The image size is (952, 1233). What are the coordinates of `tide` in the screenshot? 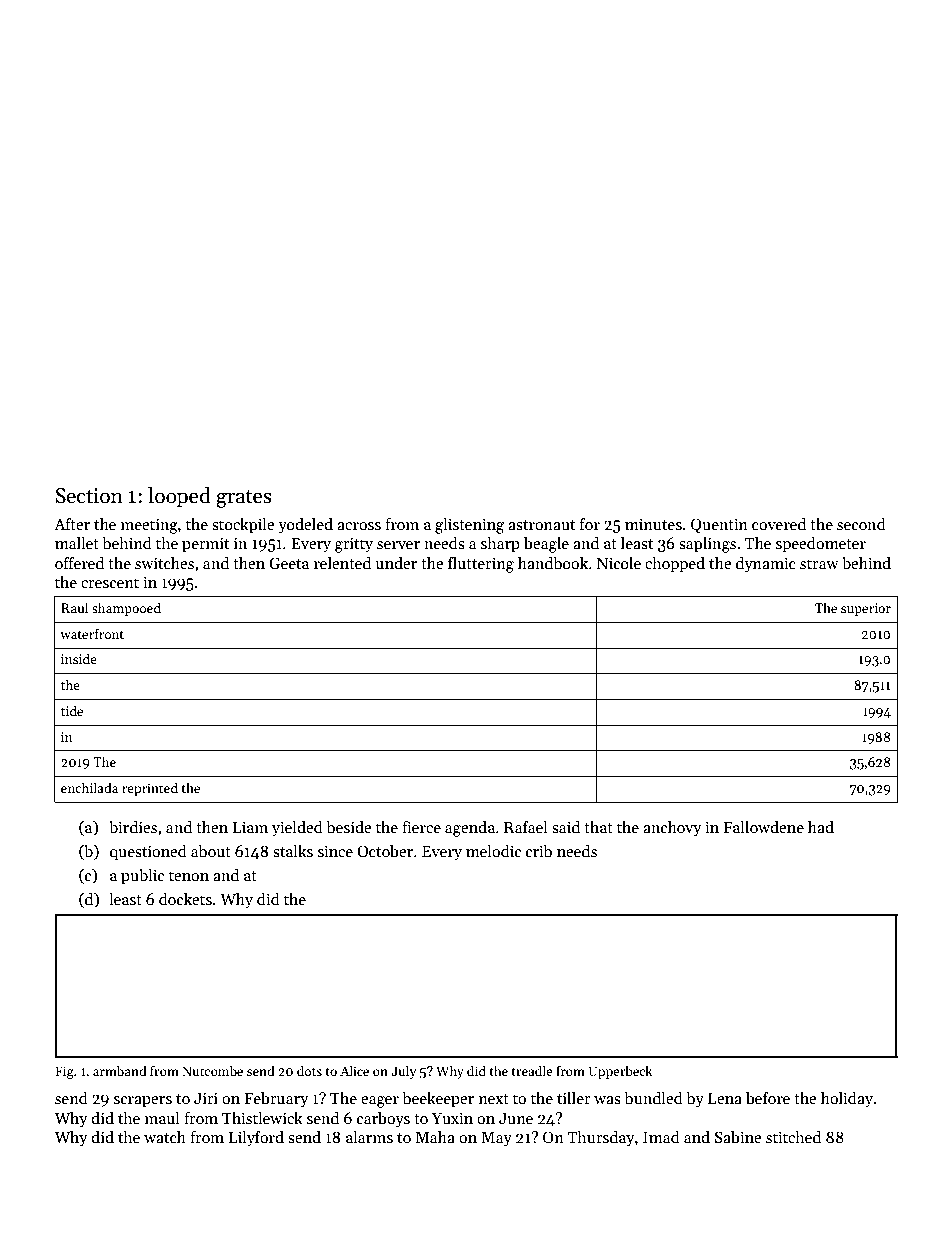 It's located at (72, 710).
